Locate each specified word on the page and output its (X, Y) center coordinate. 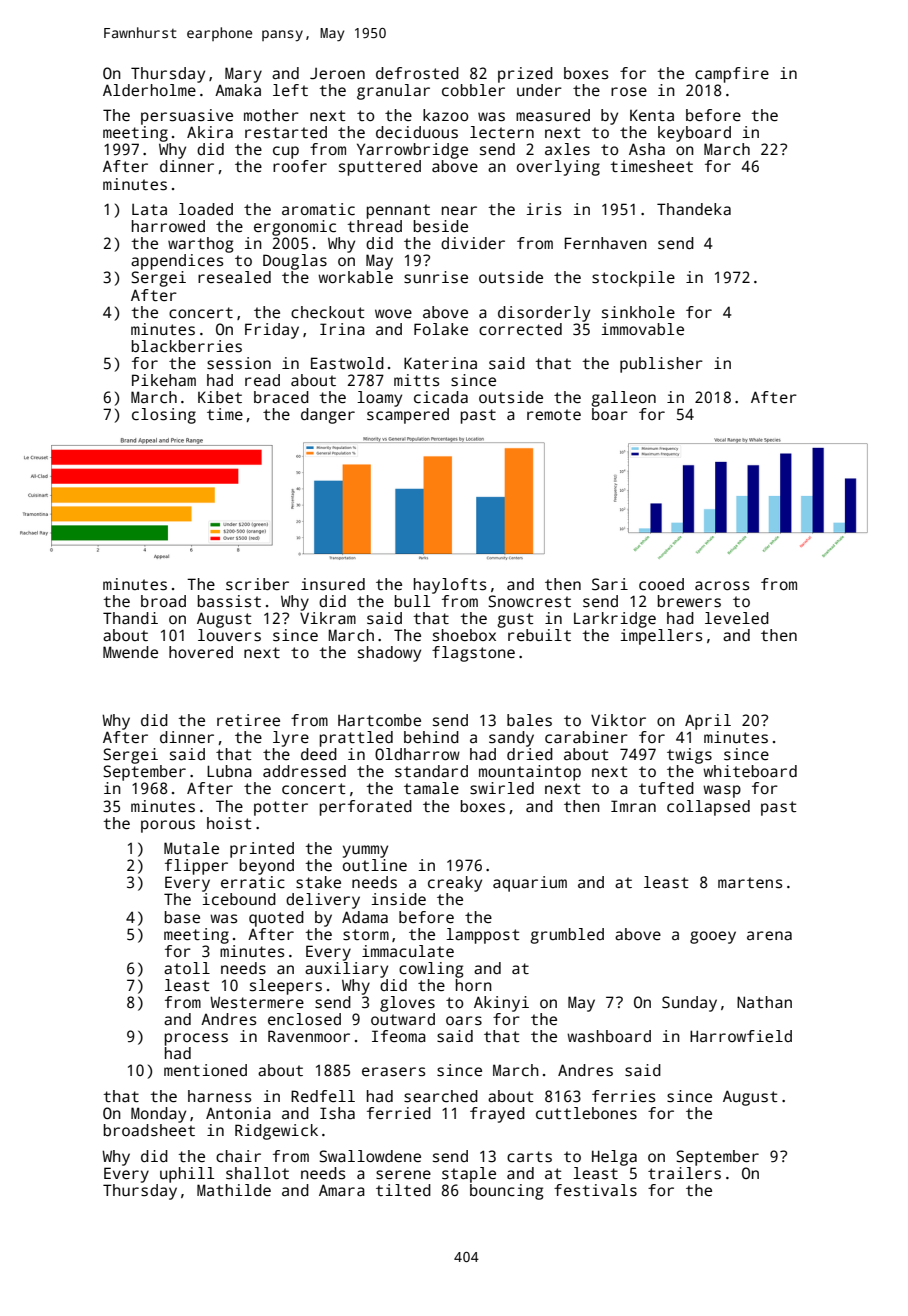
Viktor (618, 720)
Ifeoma (399, 1036)
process (196, 1039)
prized (525, 75)
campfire (732, 75)
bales (529, 720)
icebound (239, 899)
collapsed (708, 808)
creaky (455, 884)
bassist (229, 601)
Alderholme (149, 90)
